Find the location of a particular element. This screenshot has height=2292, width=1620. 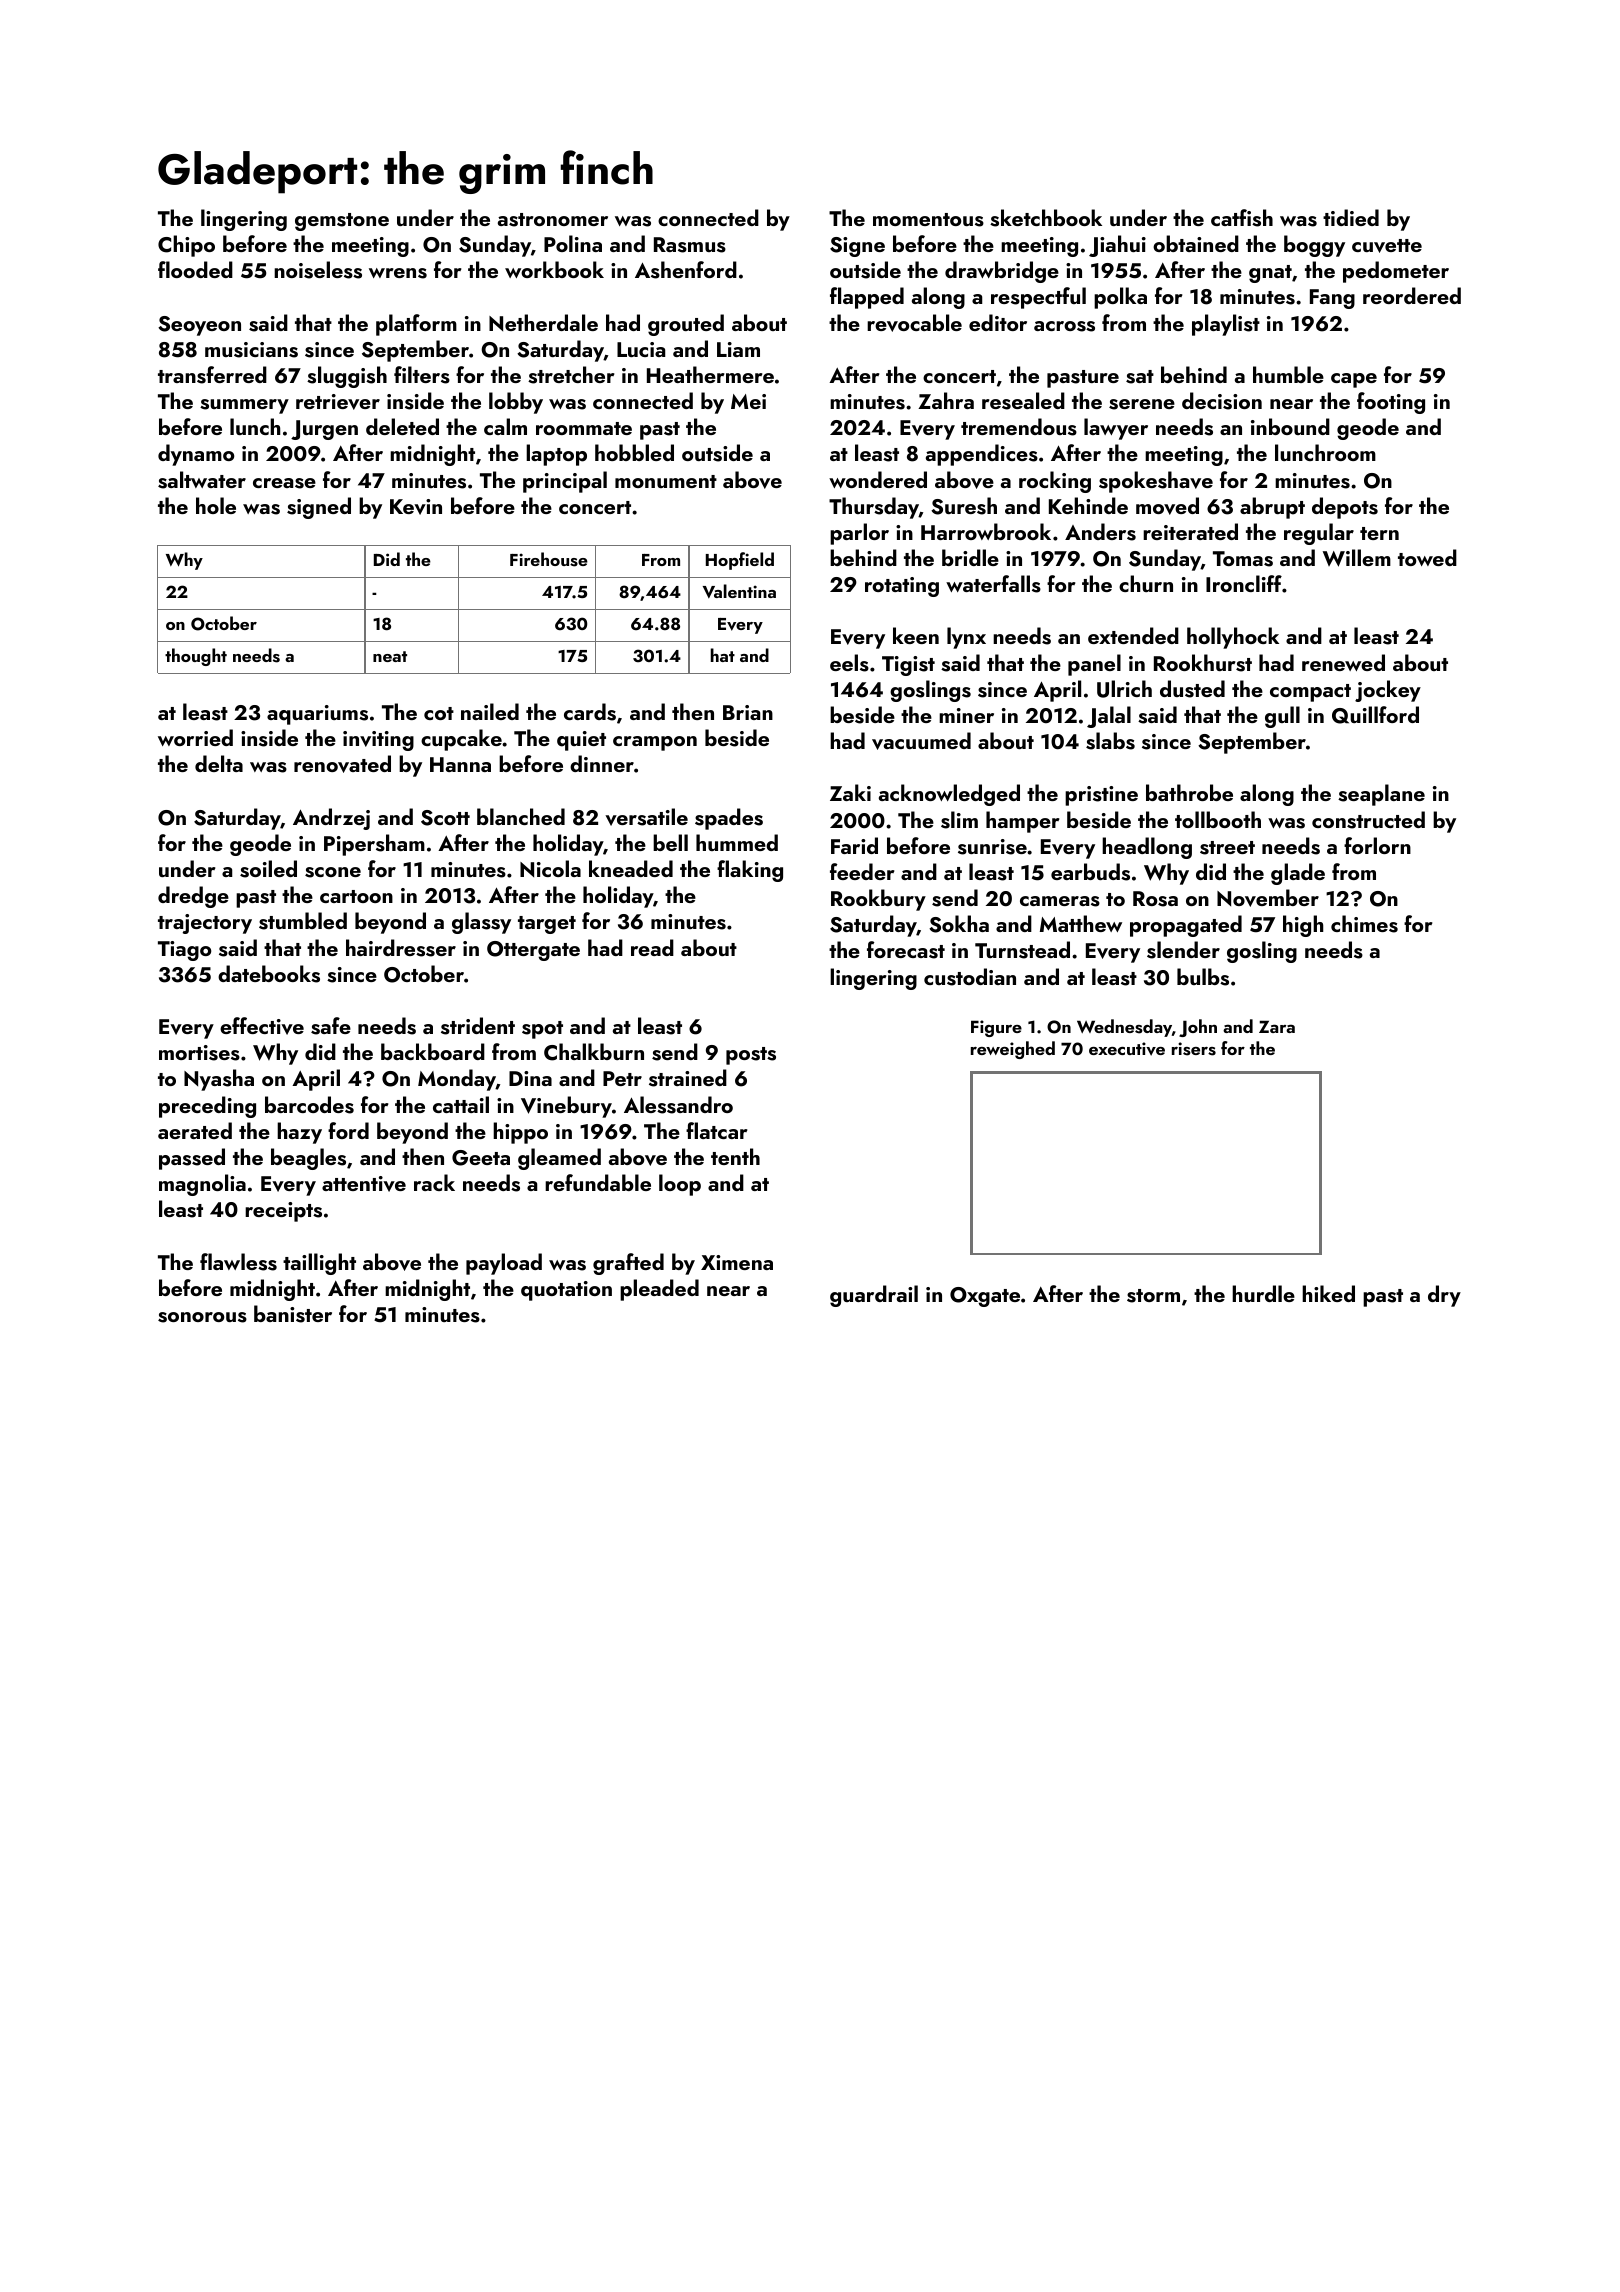

waterfalls is located at coordinates (993, 584).
